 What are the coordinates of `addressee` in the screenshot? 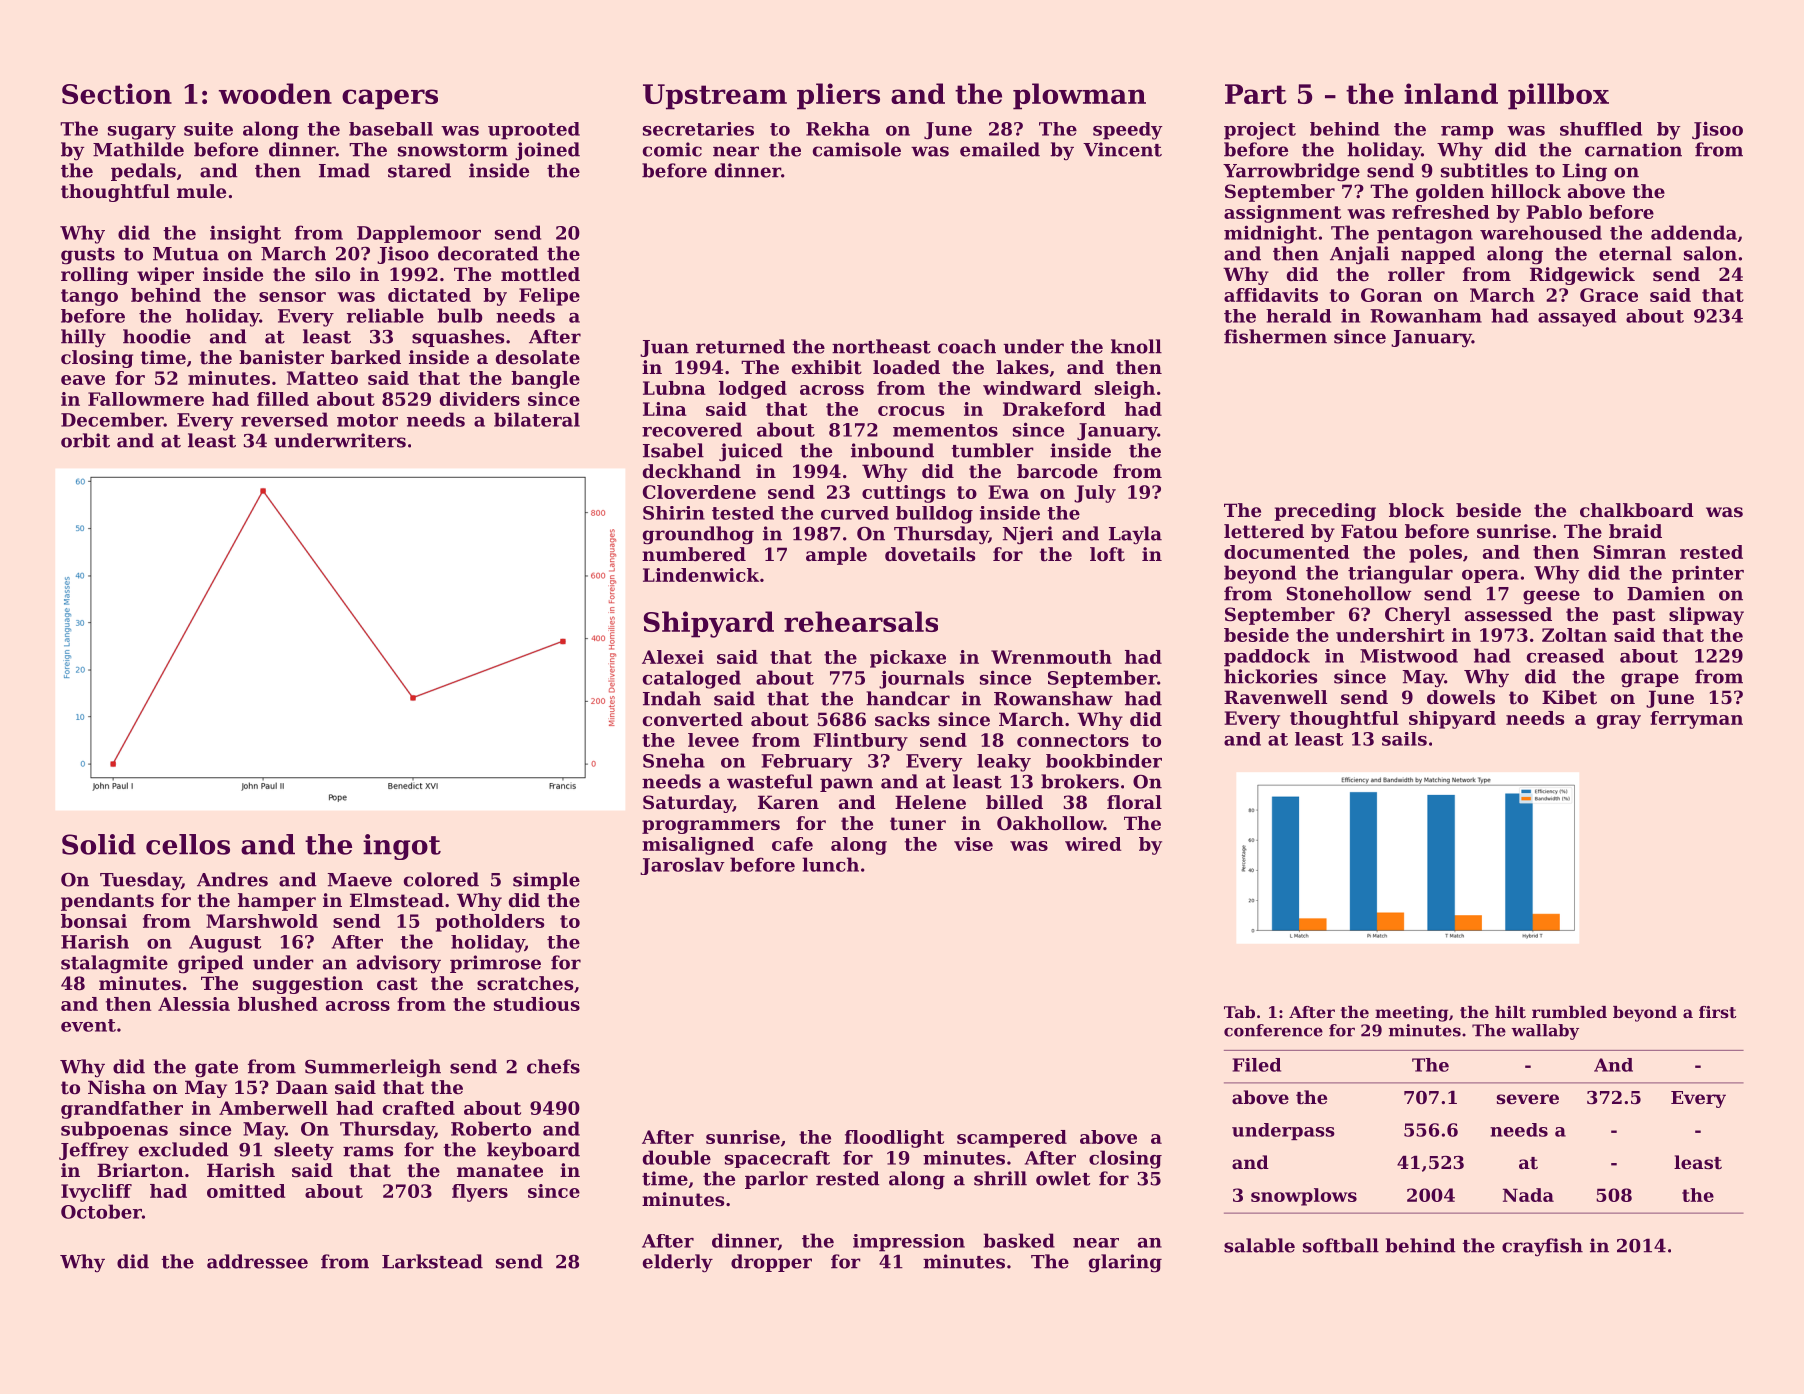 It's located at (257, 1261).
